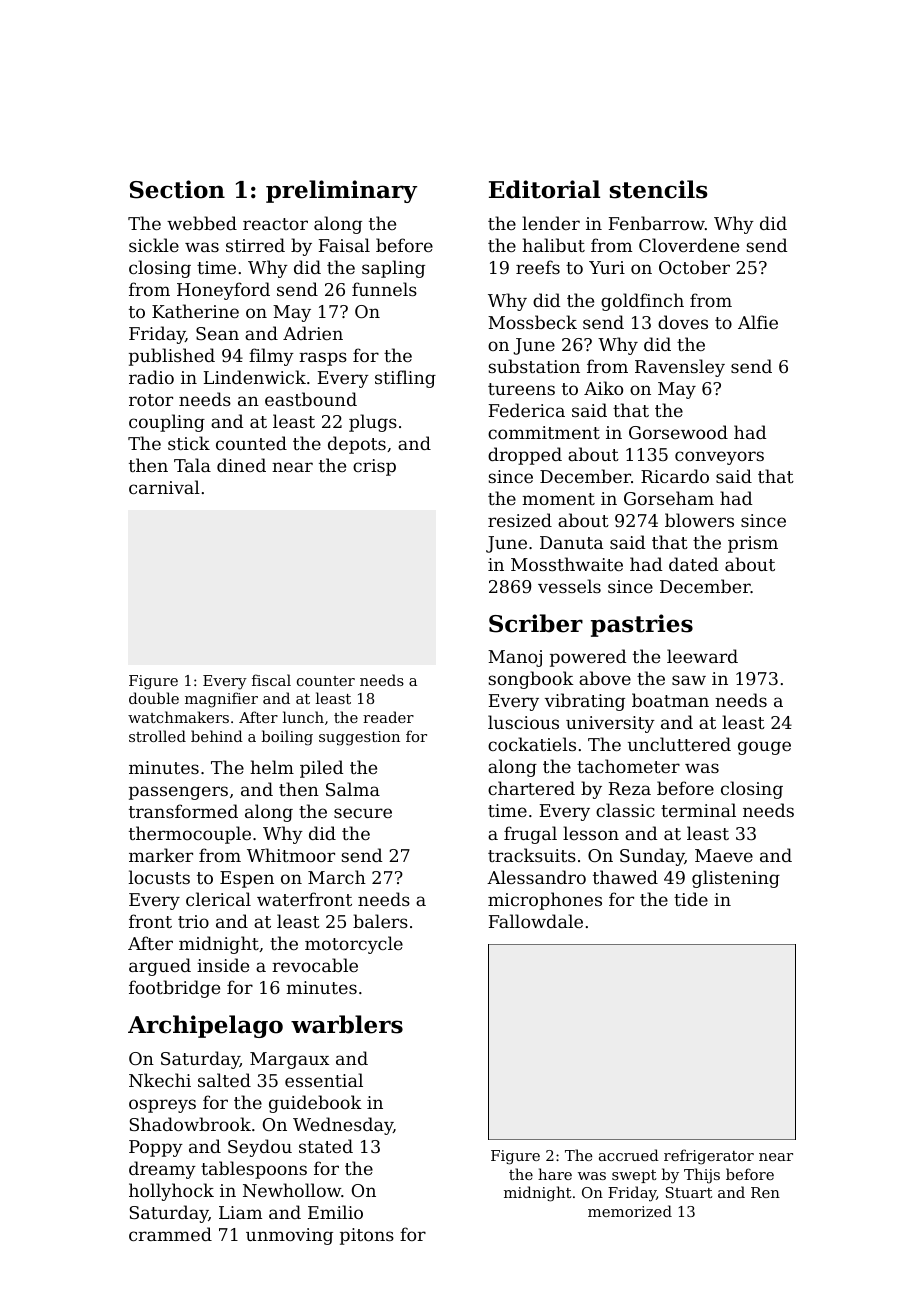  Describe the element at coordinates (405, 379) in the screenshot. I see `stifling` at that location.
